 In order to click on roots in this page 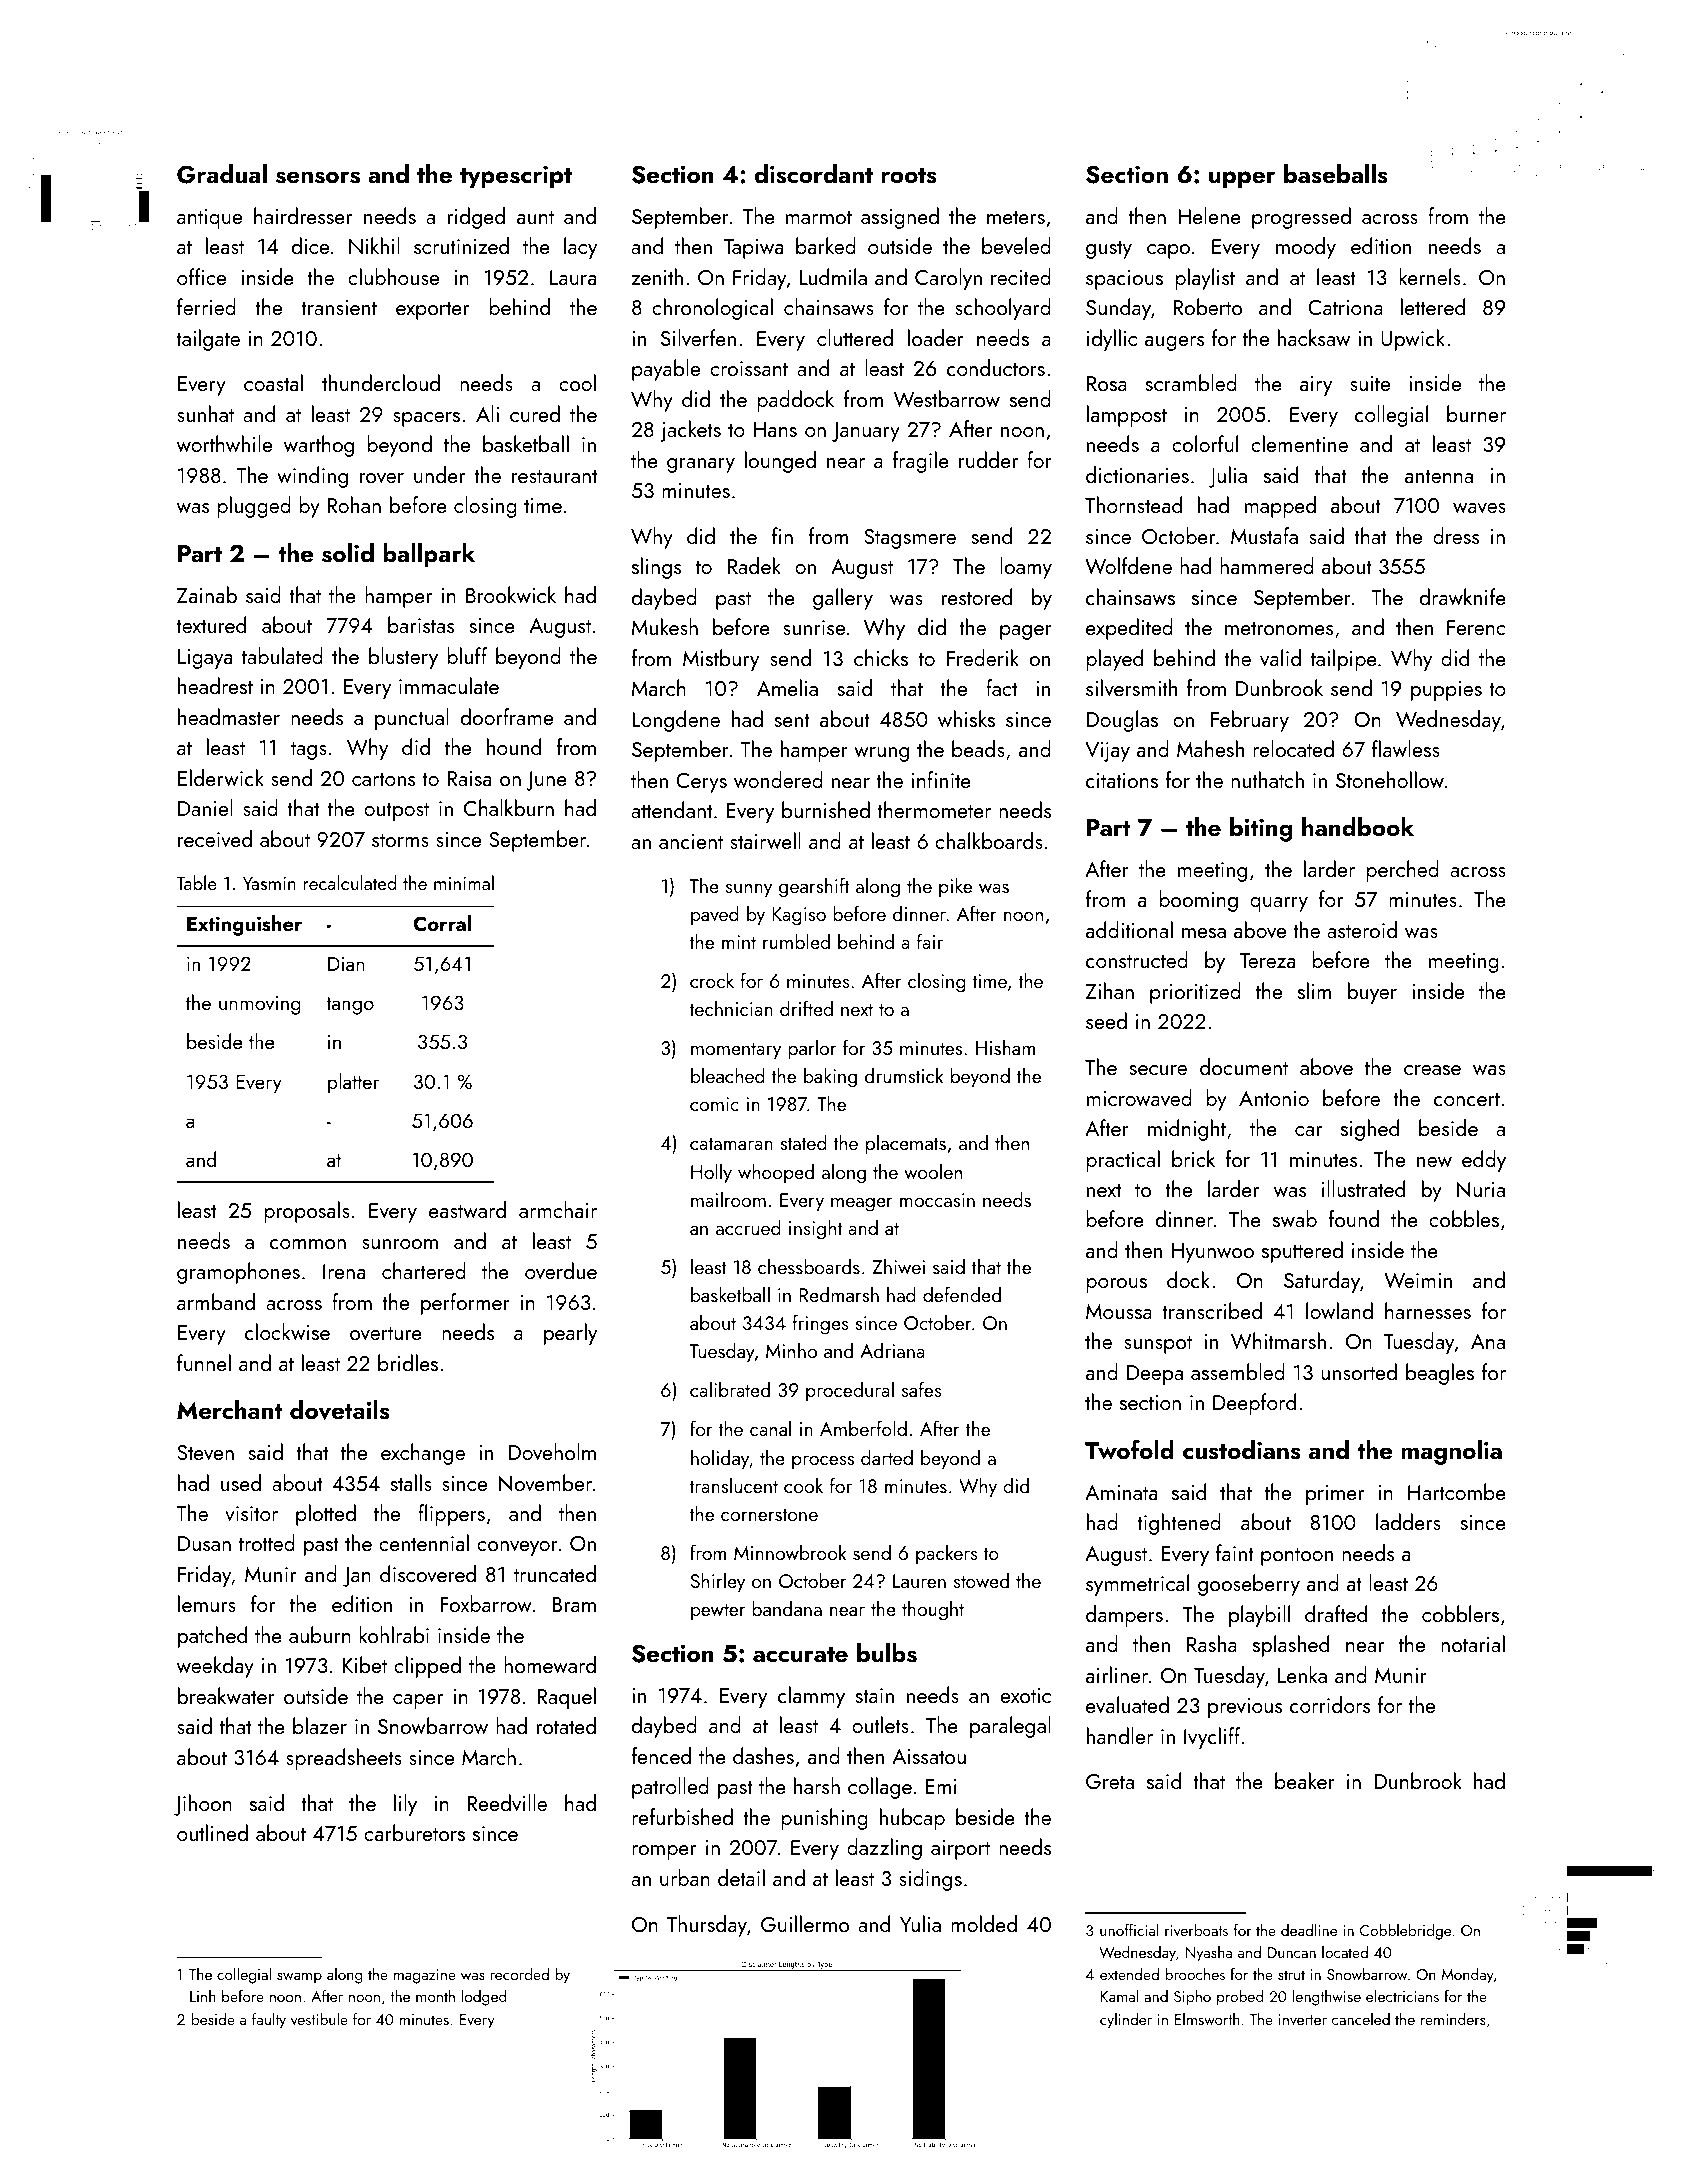, I will do `click(909, 176)`.
